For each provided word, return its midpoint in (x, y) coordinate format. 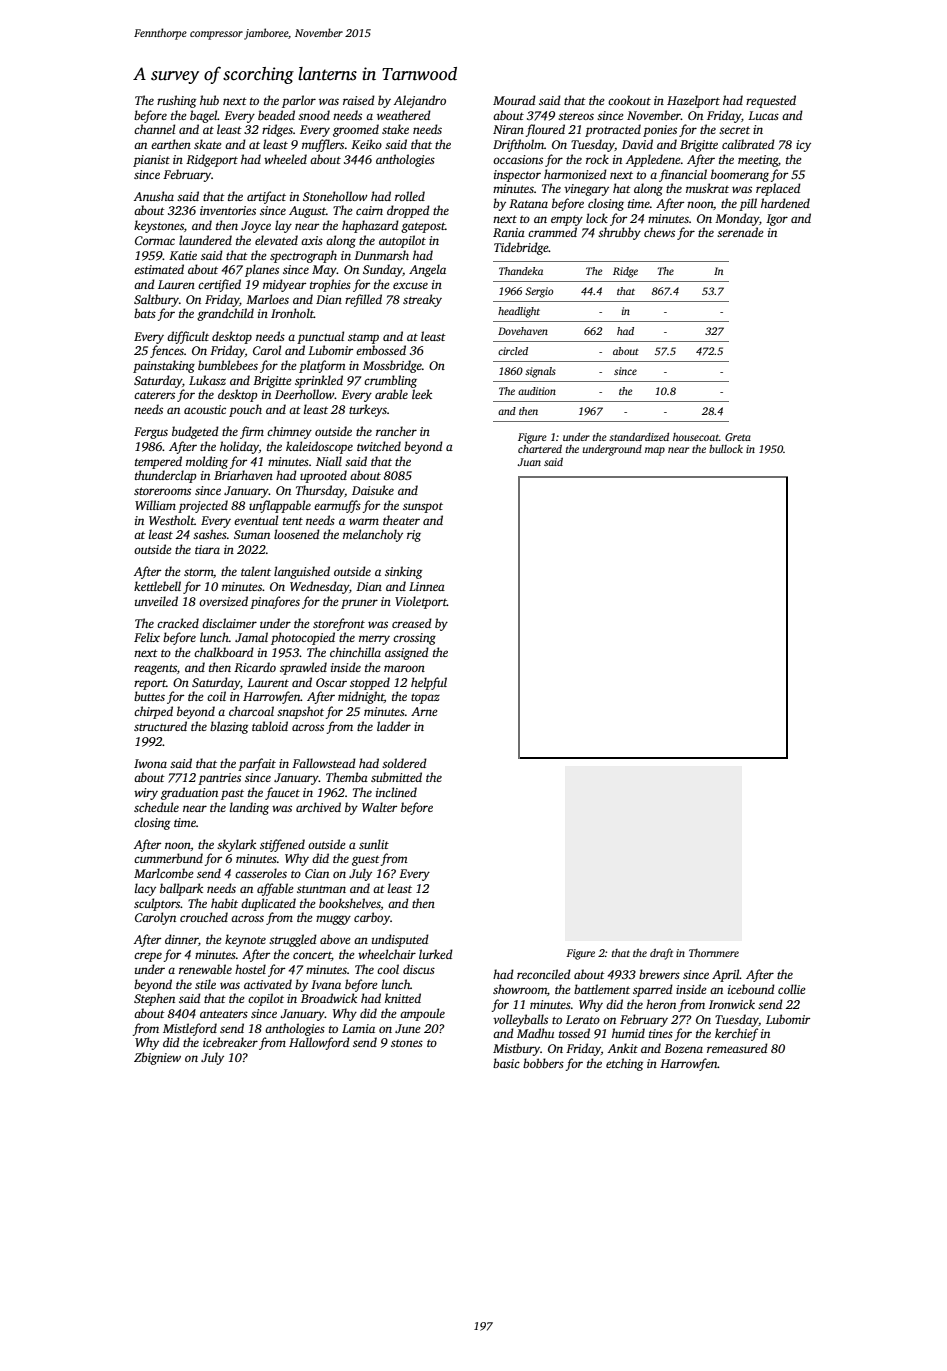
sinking (404, 572)
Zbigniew (157, 1058)
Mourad (514, 100)
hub (209, 100)
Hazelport (693, 101)
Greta (738, 437)
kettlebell (157, 586)
